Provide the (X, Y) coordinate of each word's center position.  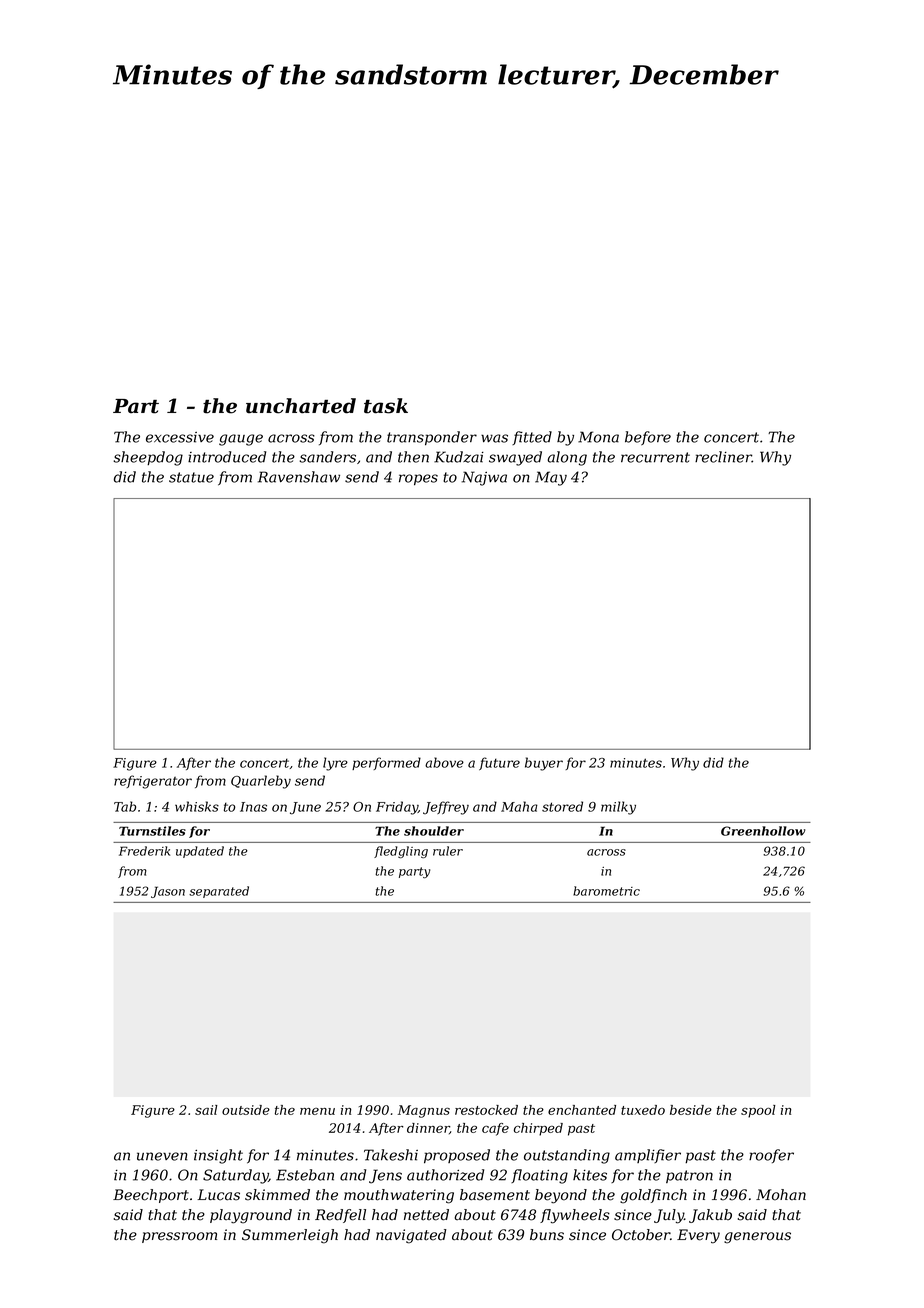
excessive (180, 437)
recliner (723, 457)
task (386, 406)
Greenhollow (763, 831)
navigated (411, 1236)
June (305, 808)
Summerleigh (290, 1236)
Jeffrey (446, 808)
